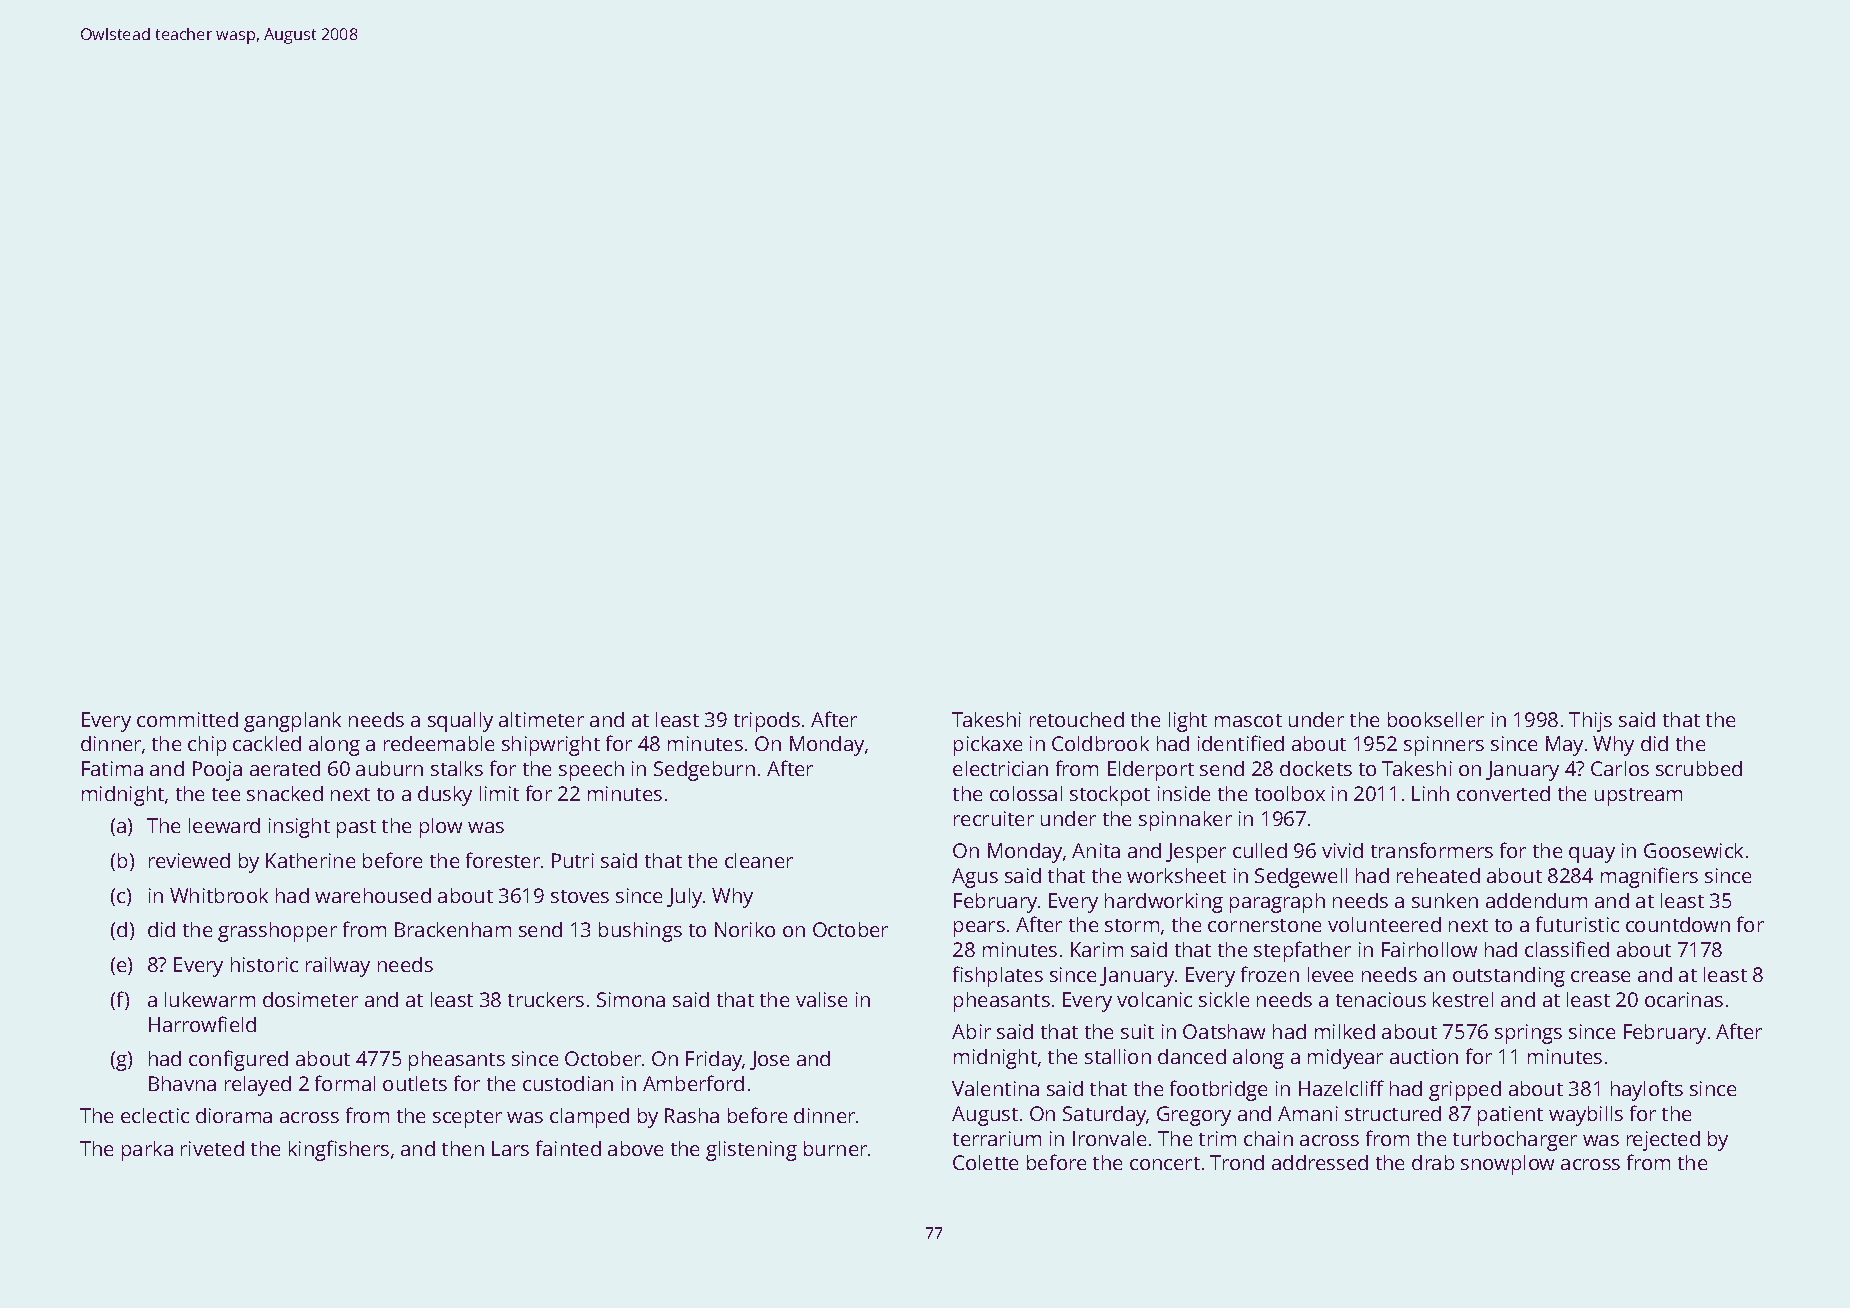  Describe the element at coordinates (187, 719) in the document. I see `committed` at that location.
